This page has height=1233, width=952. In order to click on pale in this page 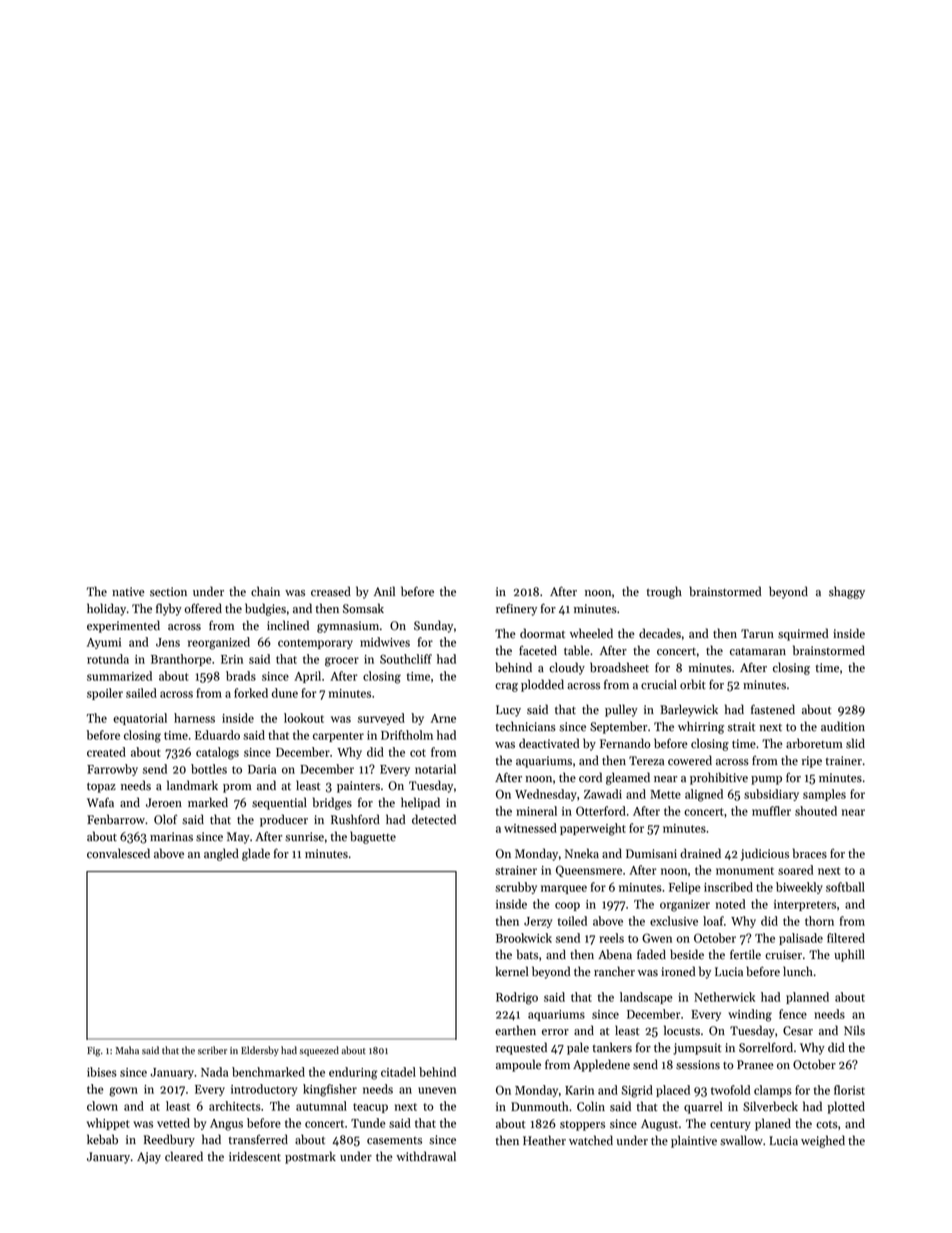, I will do `click(578, 1048)`.
